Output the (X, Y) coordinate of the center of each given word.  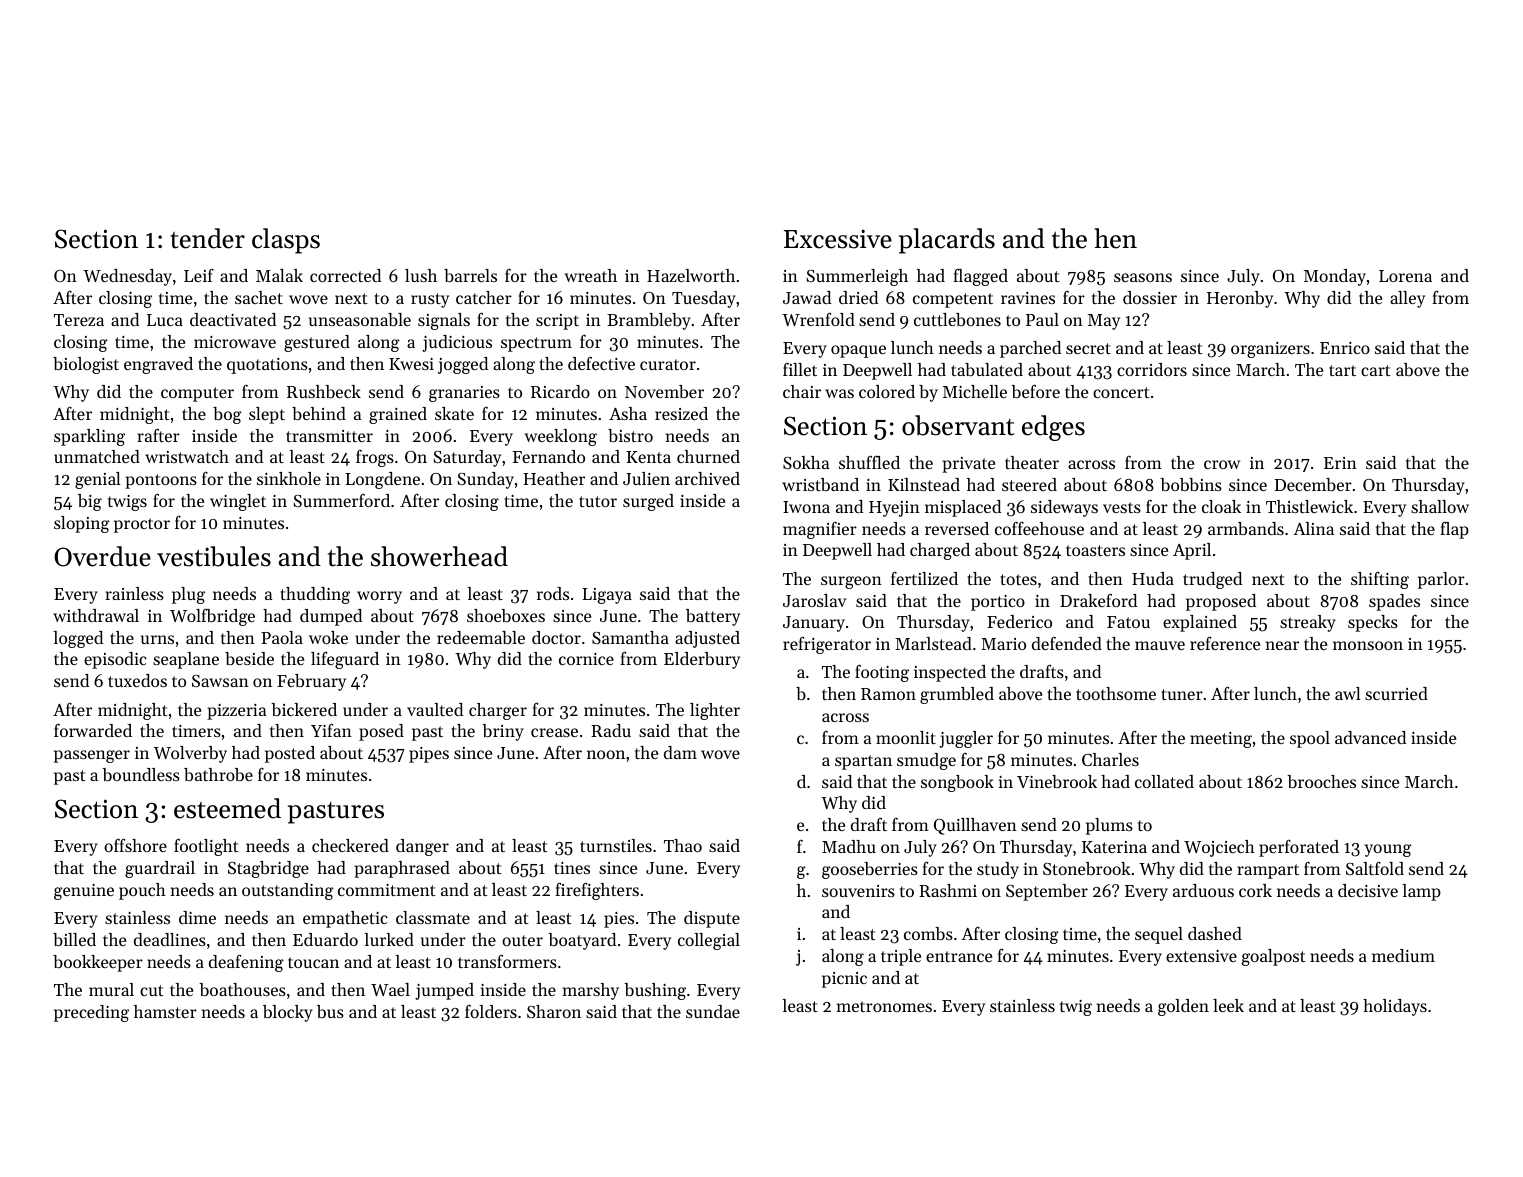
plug (188, 595)
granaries (464, 394)
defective (601, 363)
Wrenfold (818, 319)
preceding (91, 1013)
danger (422, 847)
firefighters (597, 891)
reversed (957, 528)
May (1104, 322)
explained (1200, 623)
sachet (259, 297)
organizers (1270, 350)
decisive (1368, 890)
